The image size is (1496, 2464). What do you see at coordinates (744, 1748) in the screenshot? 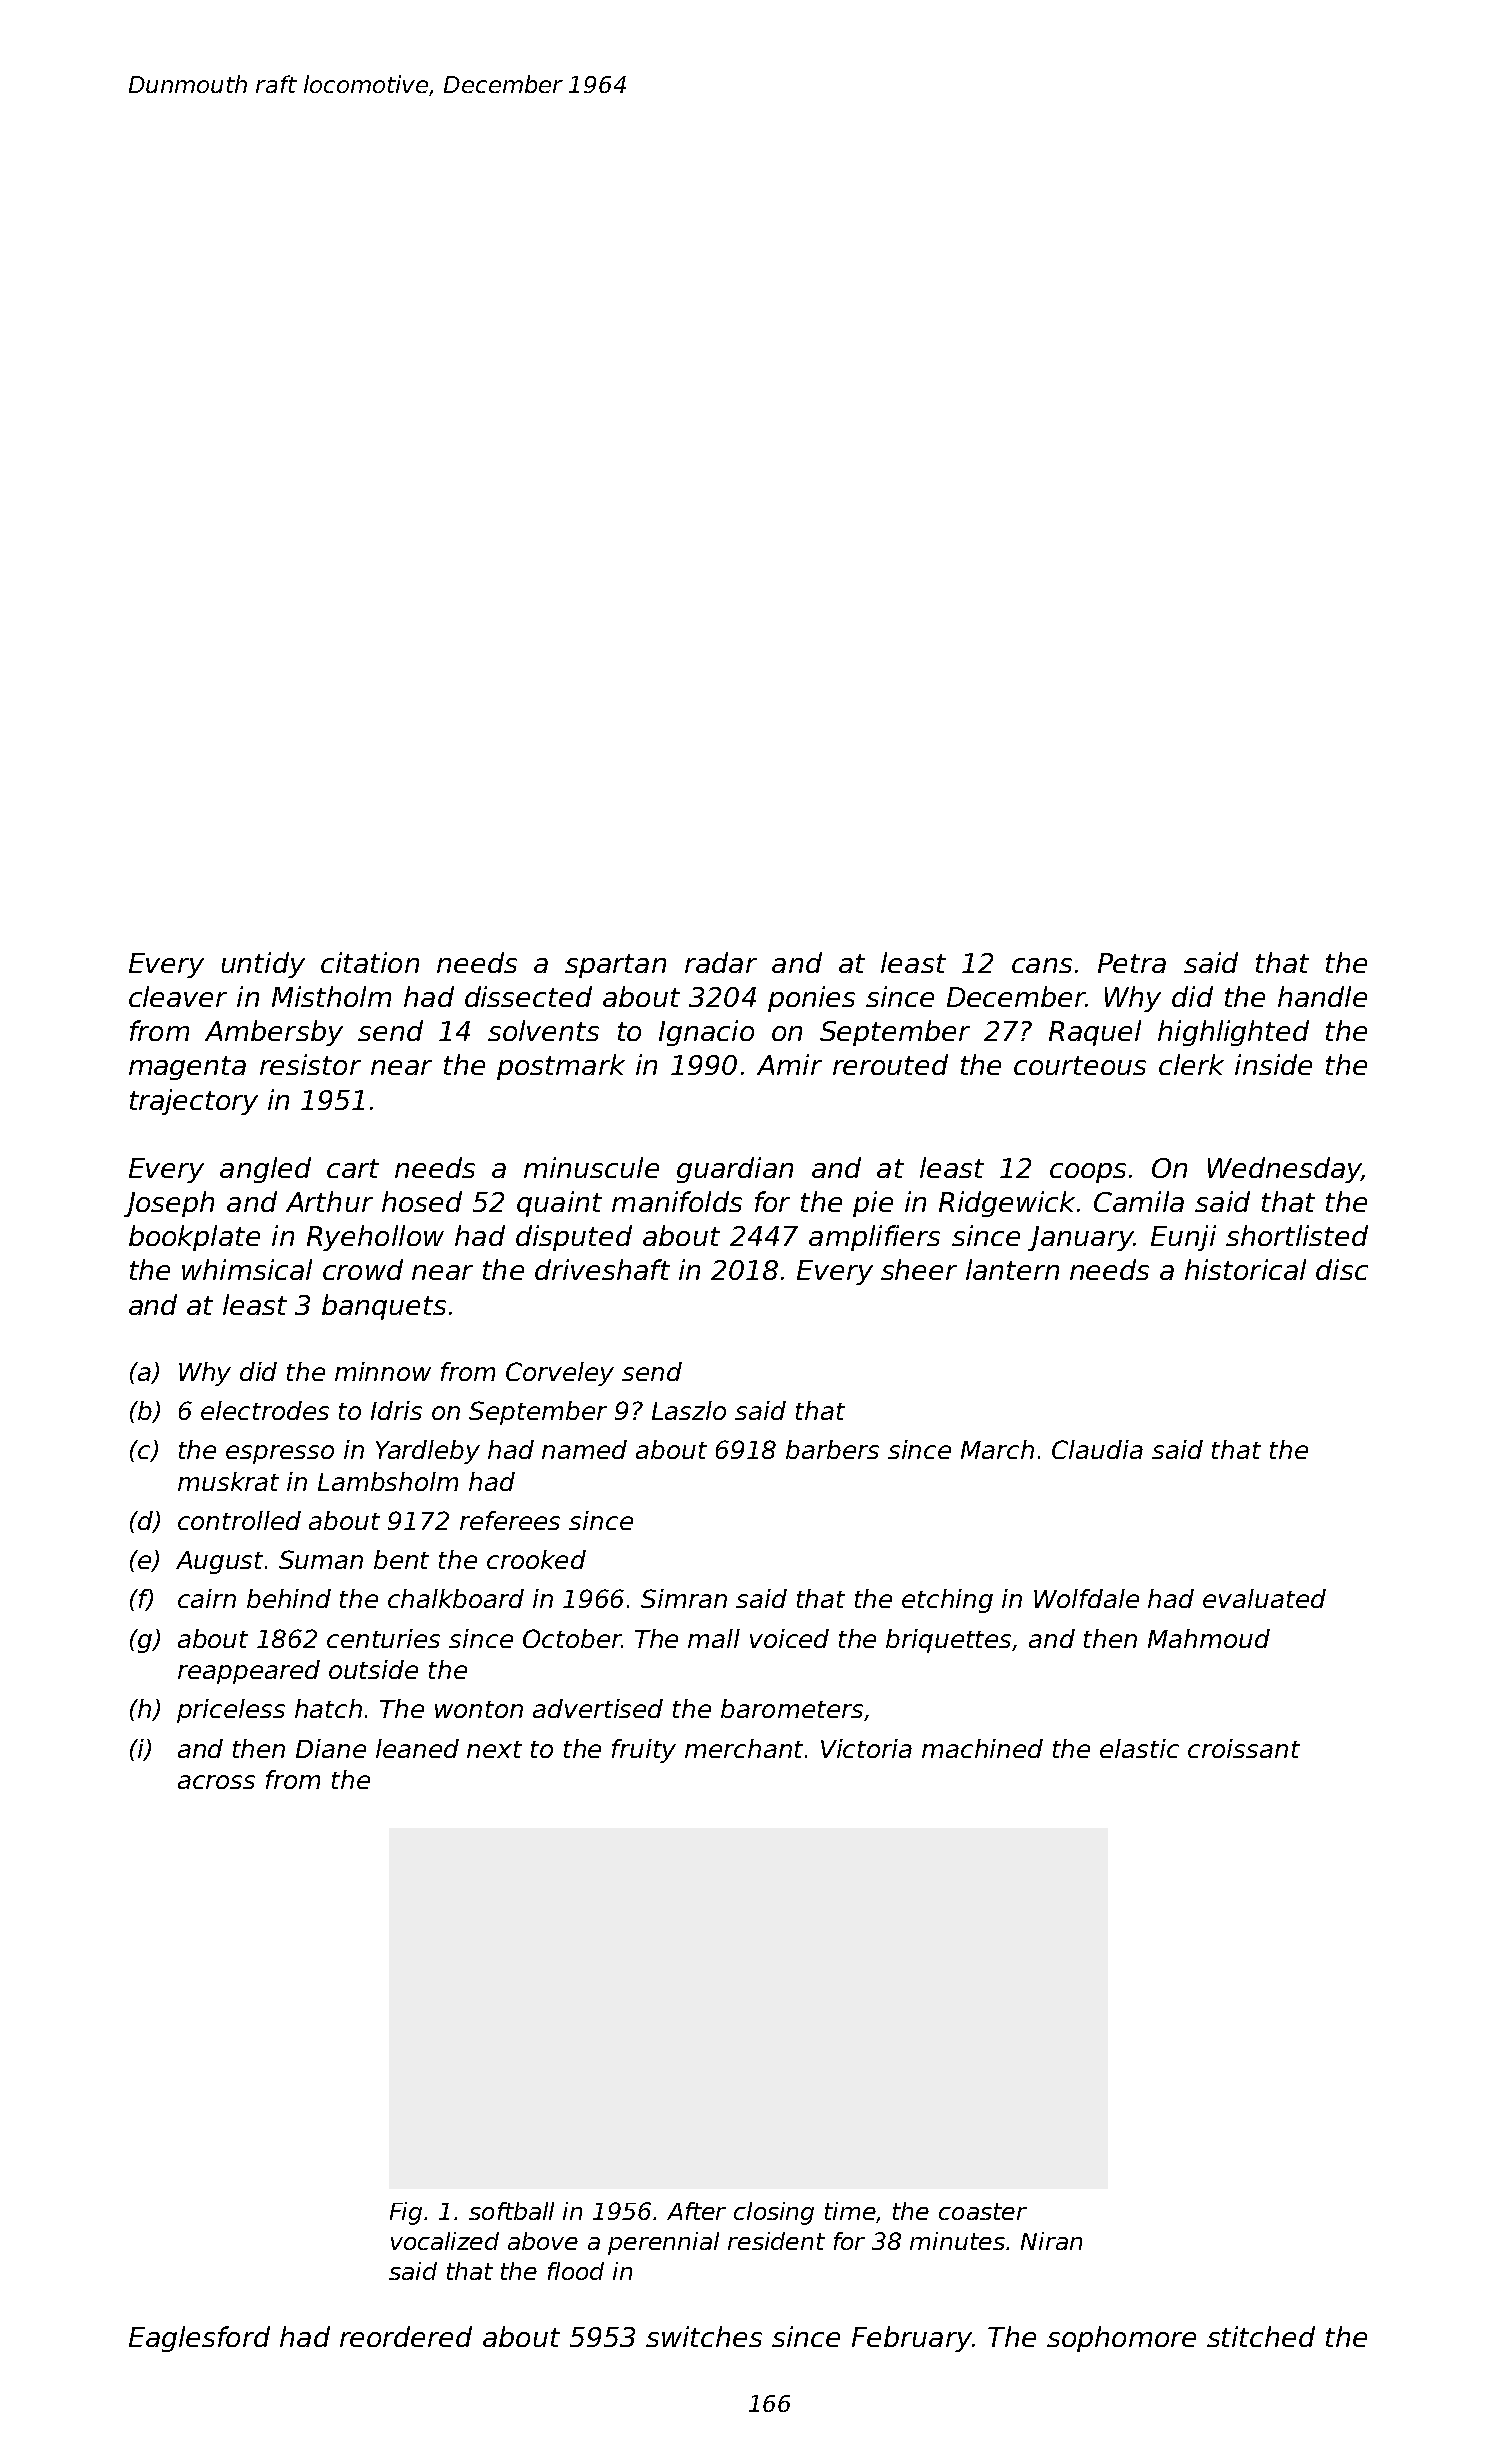
I see `merchant` at bounding box center [744, 1748].
